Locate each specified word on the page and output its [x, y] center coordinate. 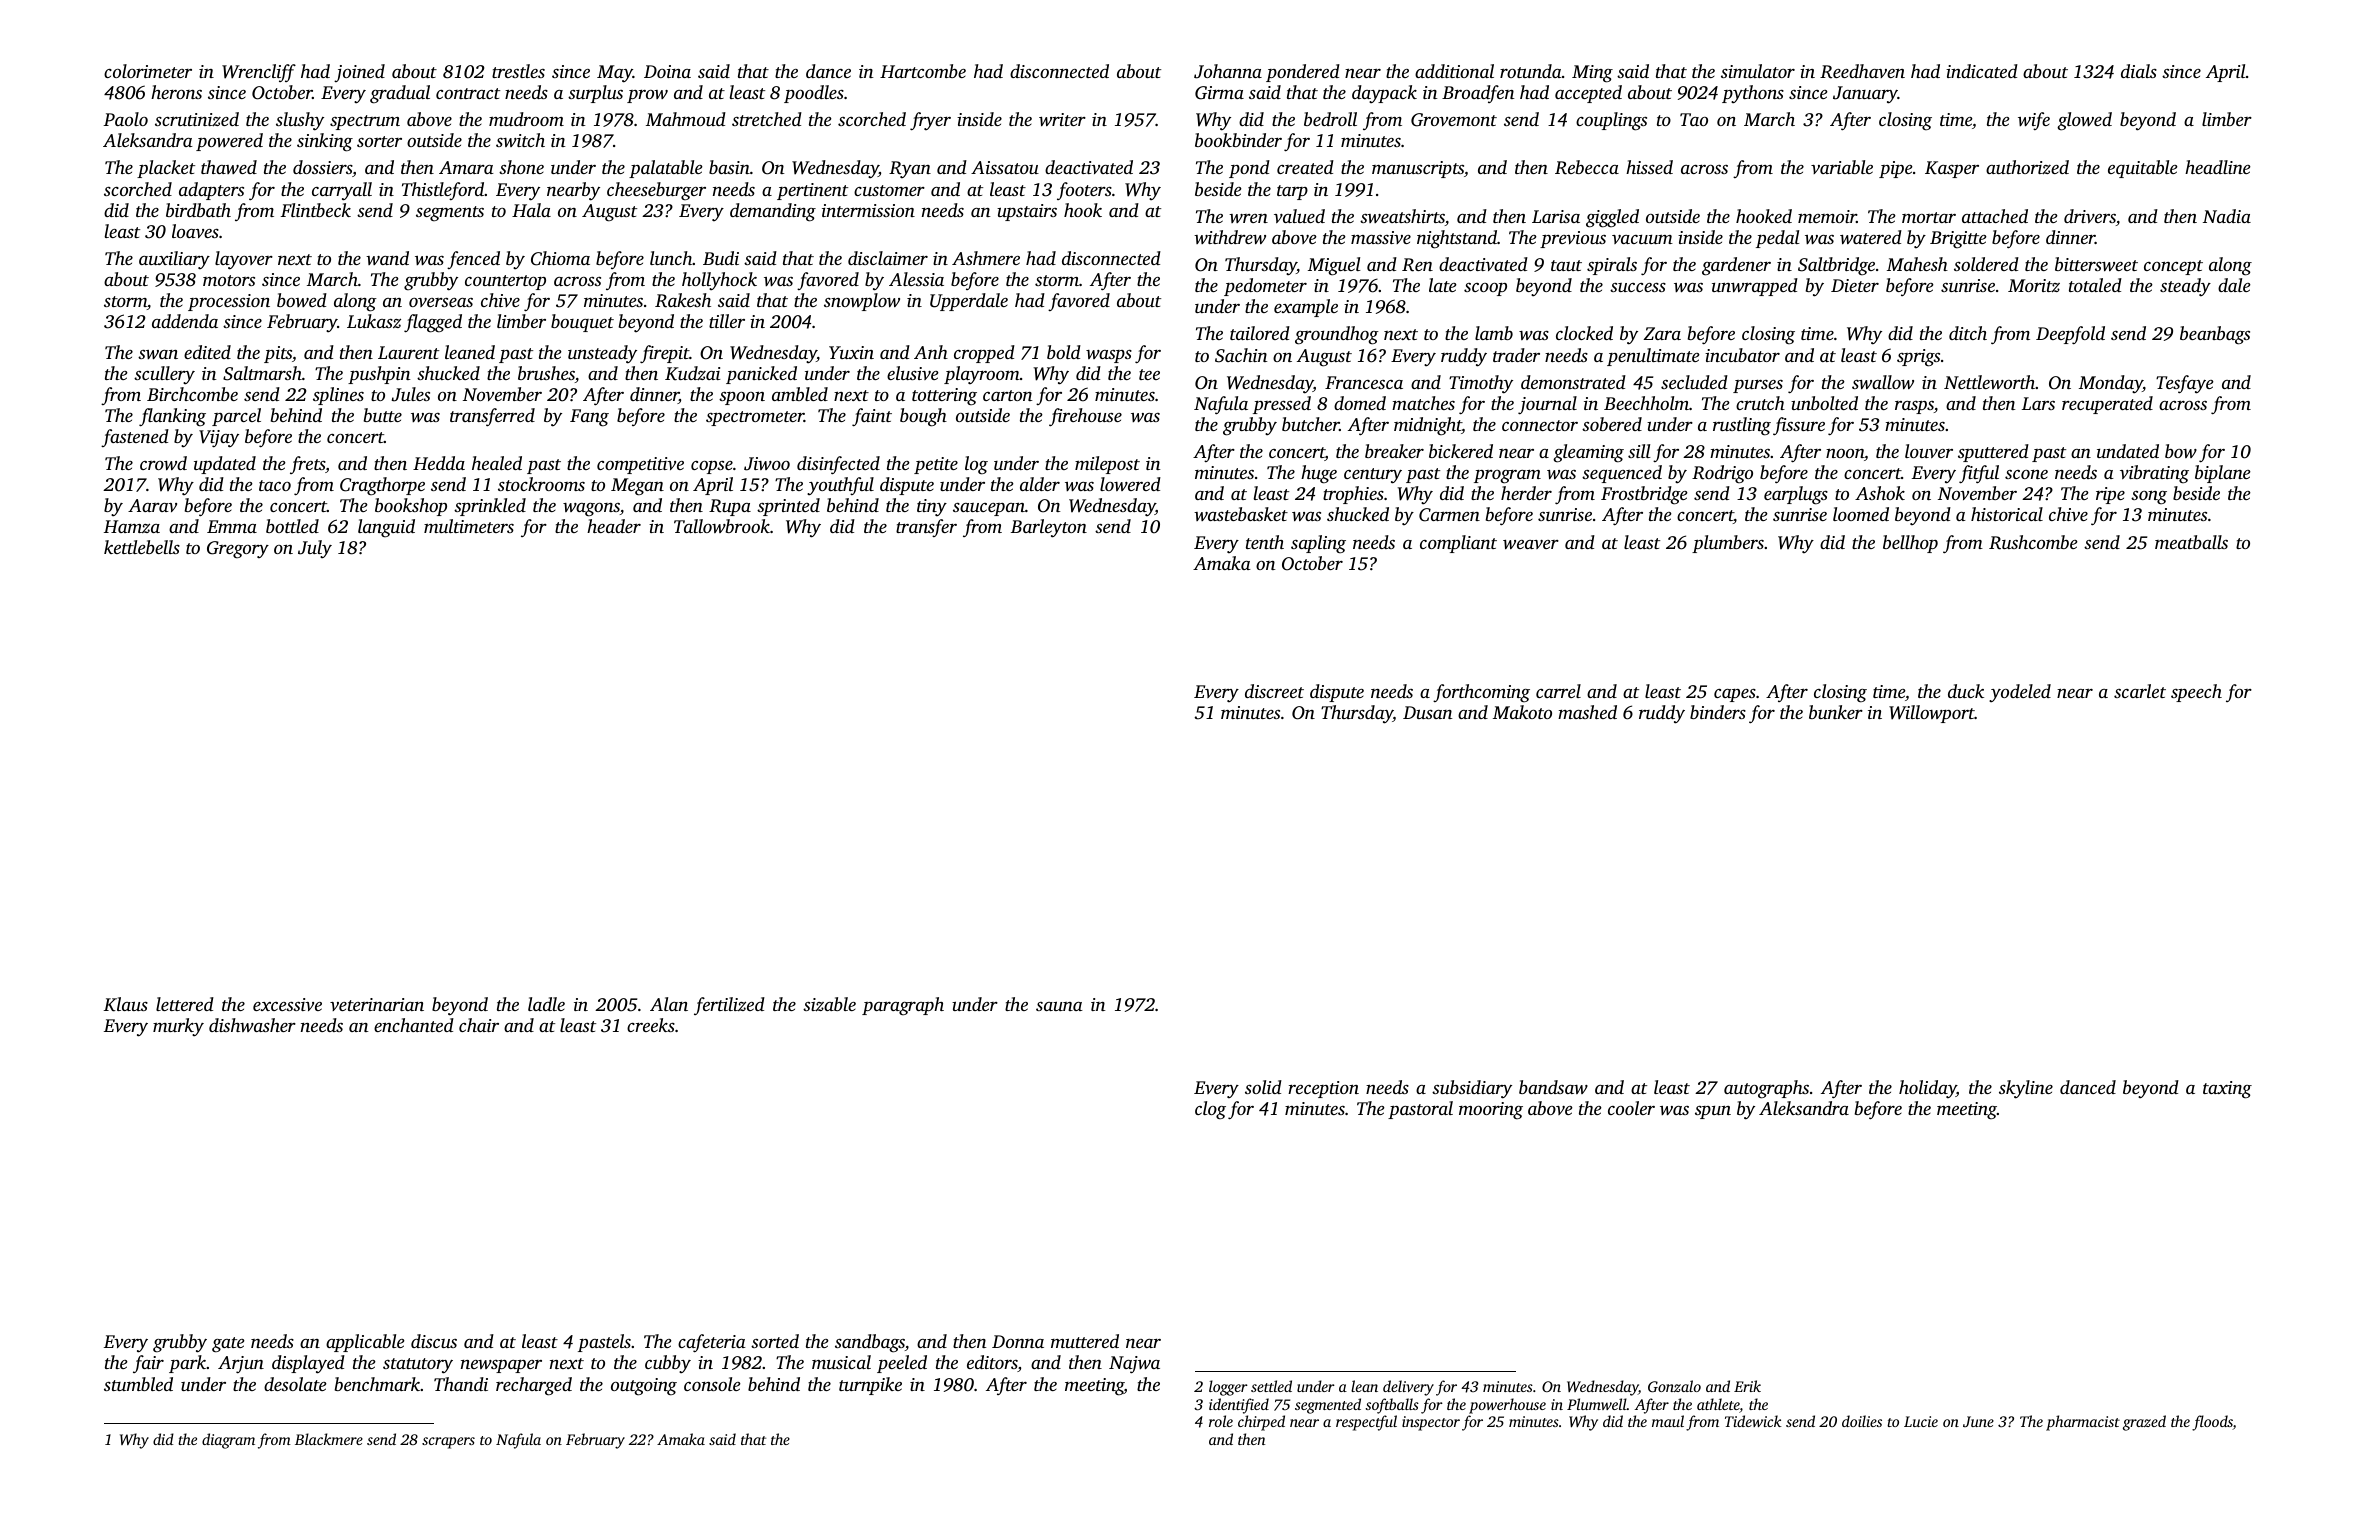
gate [228, 1345]
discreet [1274, 691]
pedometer [1265, 287]
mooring [1491, 1111]
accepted [1588, 94]
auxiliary [174, 260]
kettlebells [142, 547]
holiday [1927, 1089]
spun [1713, 1112]
